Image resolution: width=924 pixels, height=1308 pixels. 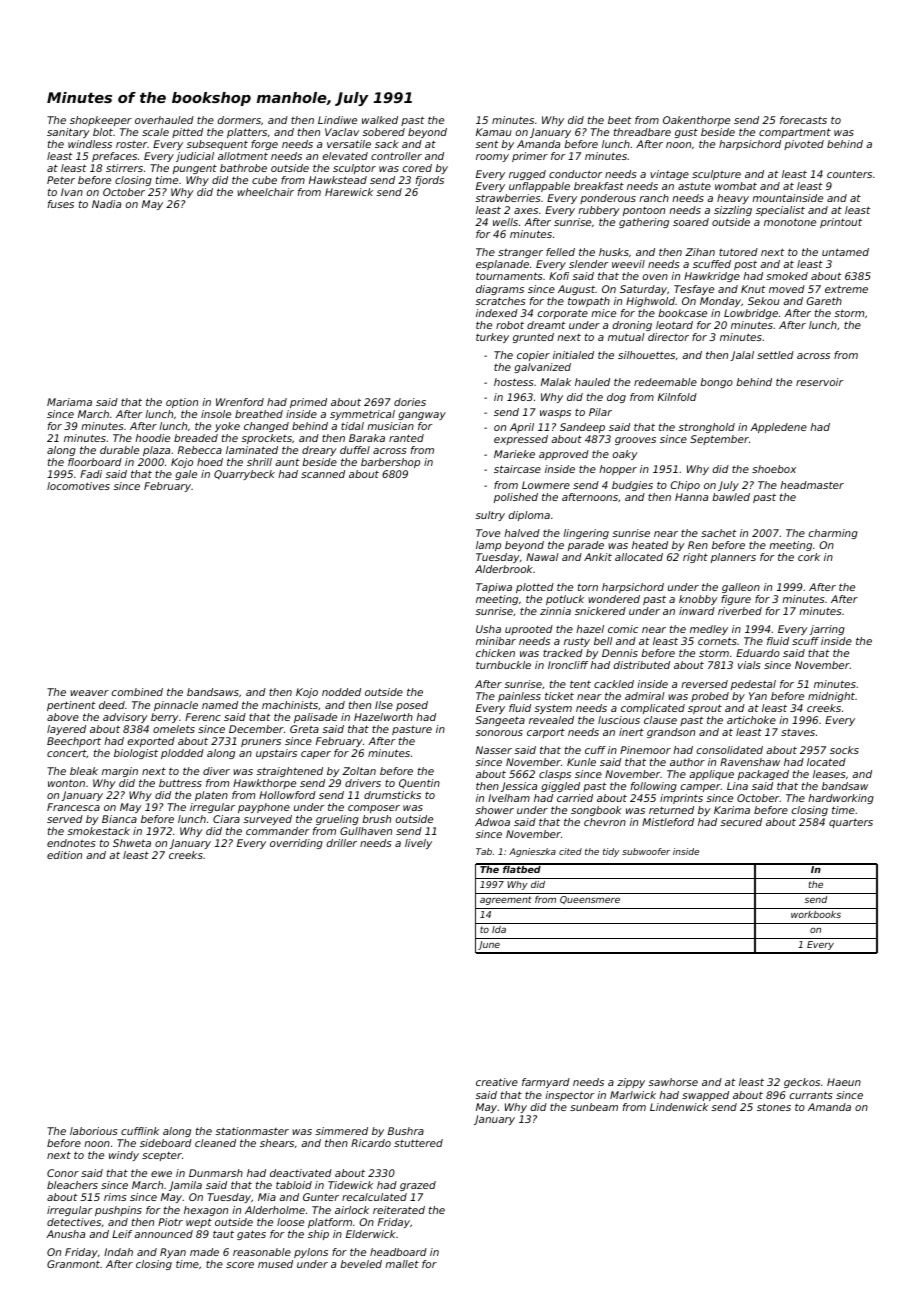 I want to click on gale, so click(x=186, y=475).
